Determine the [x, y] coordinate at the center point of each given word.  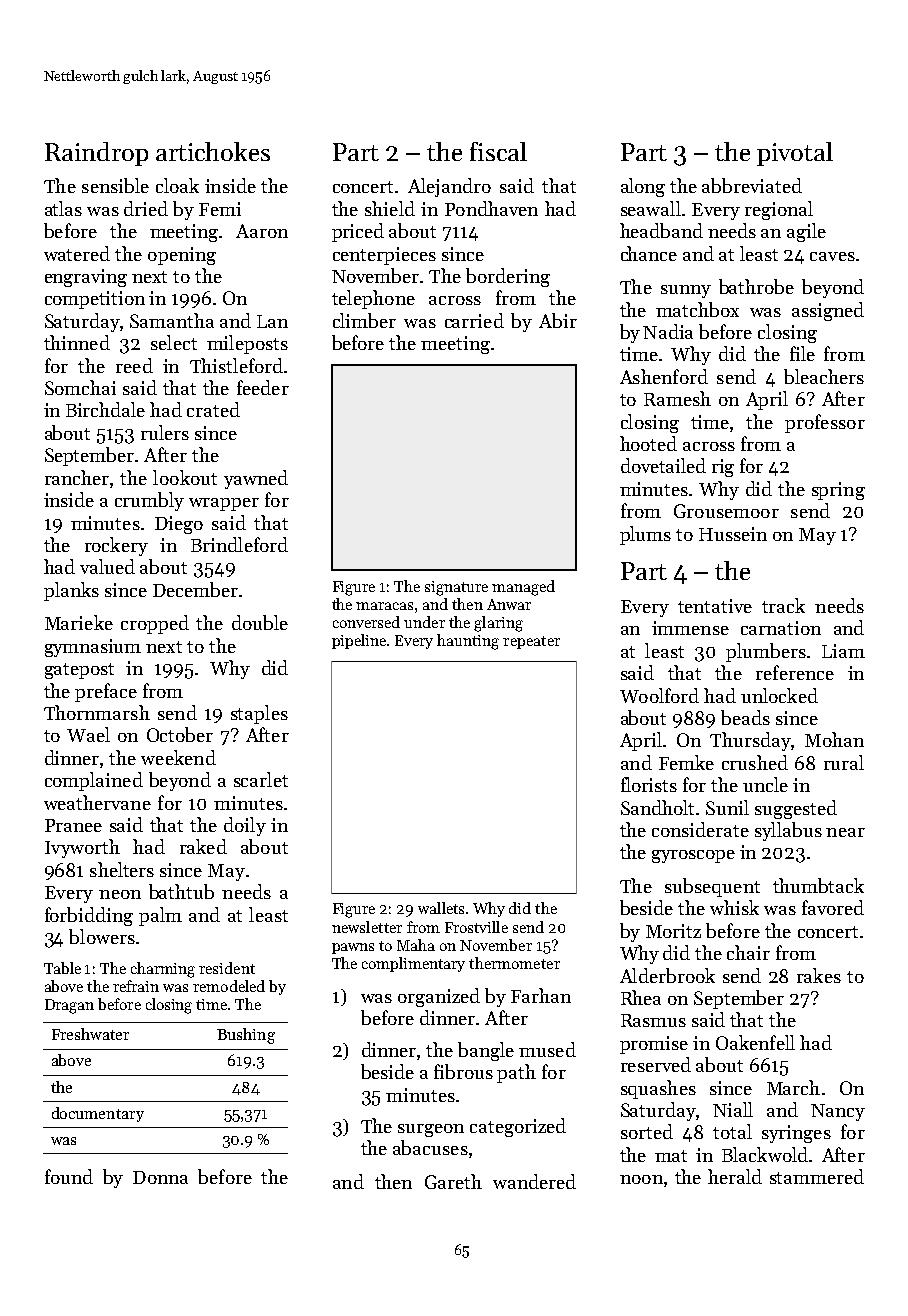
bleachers [824, 376]
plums [645, 535]
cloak [177, 185]
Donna [160, 1177]
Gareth [453, 1181]
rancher [77, 477]
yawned [256, 479]
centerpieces [384, 256]
